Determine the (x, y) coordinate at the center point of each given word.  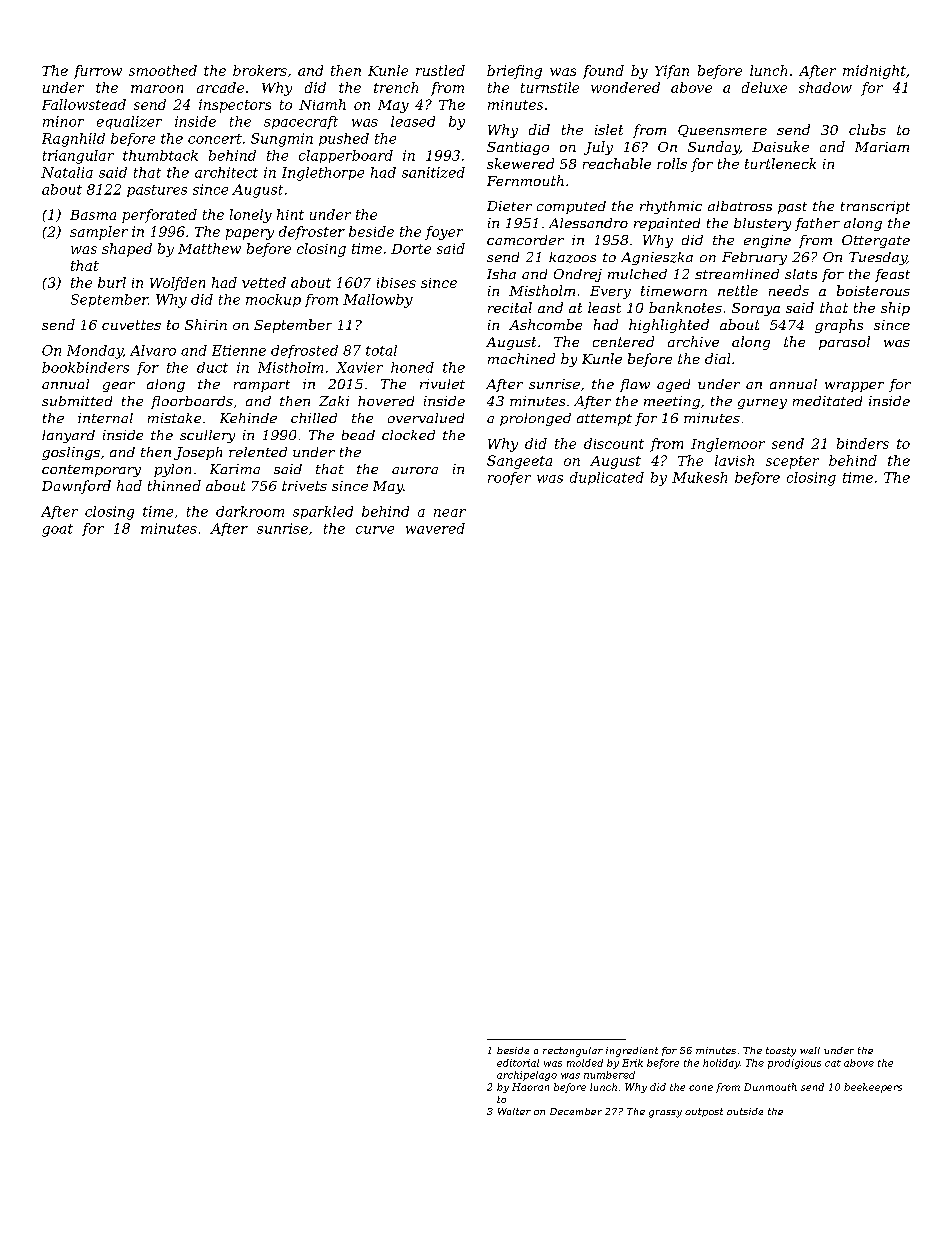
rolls (672, 163)
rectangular (573, 1052)
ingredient (632, 1052)
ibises (396, 282)
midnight (874, 72)
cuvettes (131, 325)
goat (57, 530)
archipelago (527, 1076)
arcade (220, 87)
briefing (514, 72)
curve (375, 530)
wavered (435, 528)
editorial (518, 1063)
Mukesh (699, 477)
